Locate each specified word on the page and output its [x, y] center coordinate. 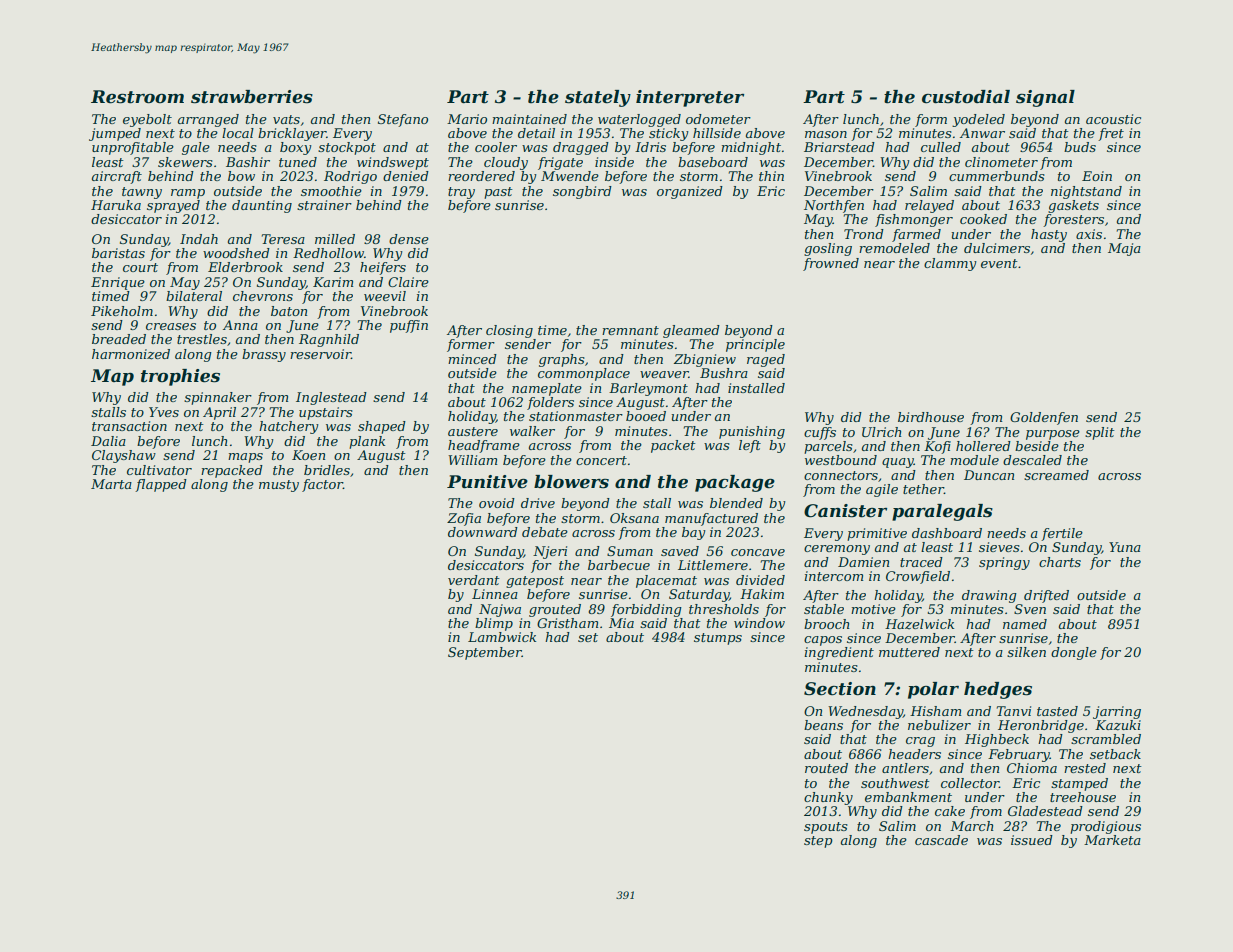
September [485, 653]
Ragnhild [329, 340]
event [999, 263]
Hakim [762, 594]
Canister [845, 511]
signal [1045, 98]
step [818, 842]
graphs [562, 360]
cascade [941, 840]
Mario [467, 119]
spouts [826, 828]
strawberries [252, 97]
